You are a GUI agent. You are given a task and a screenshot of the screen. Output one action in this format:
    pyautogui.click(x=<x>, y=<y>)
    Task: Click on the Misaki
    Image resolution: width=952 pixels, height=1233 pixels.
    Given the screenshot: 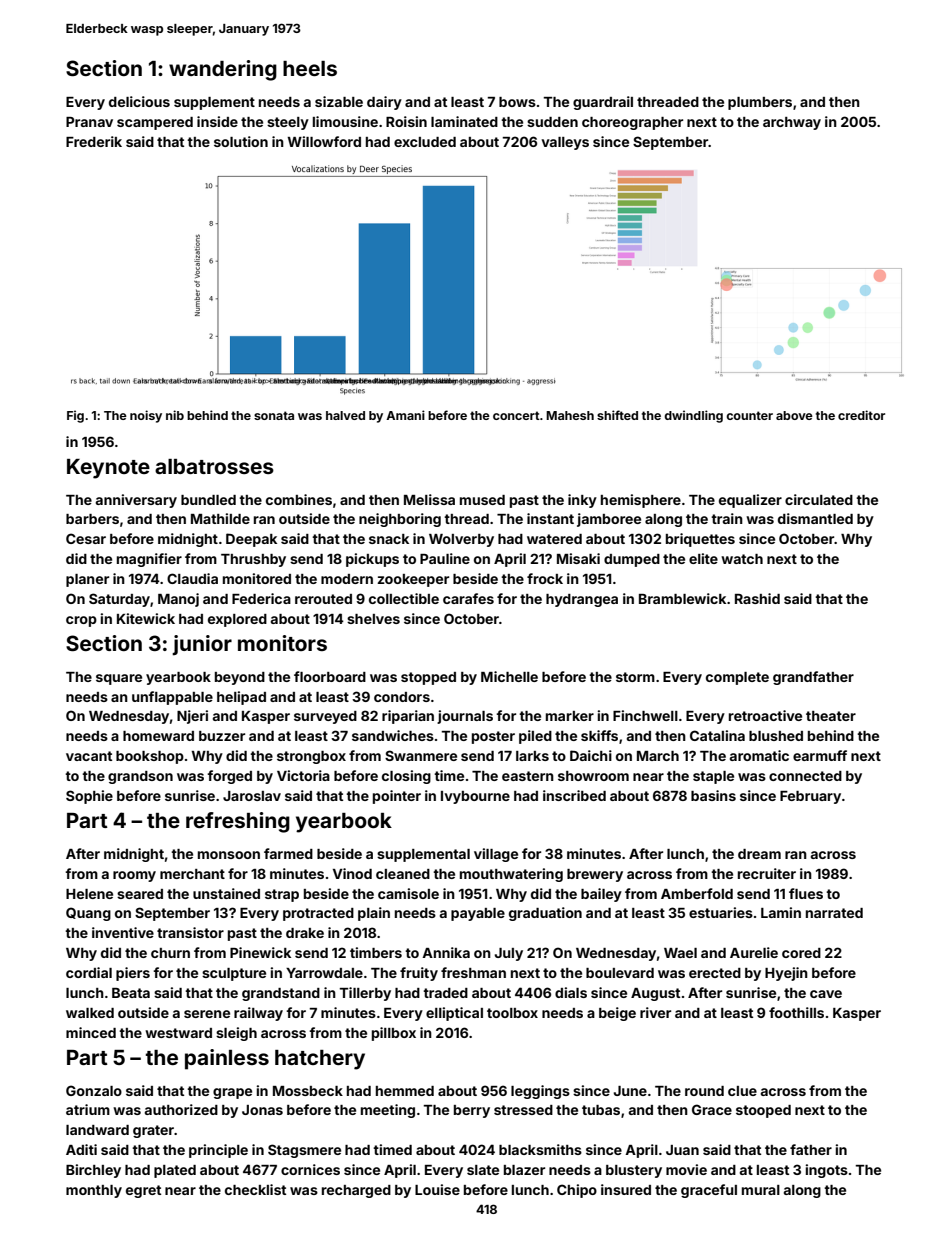 What is the action you would take?
    pyautogui.click(x=578, y=558)
